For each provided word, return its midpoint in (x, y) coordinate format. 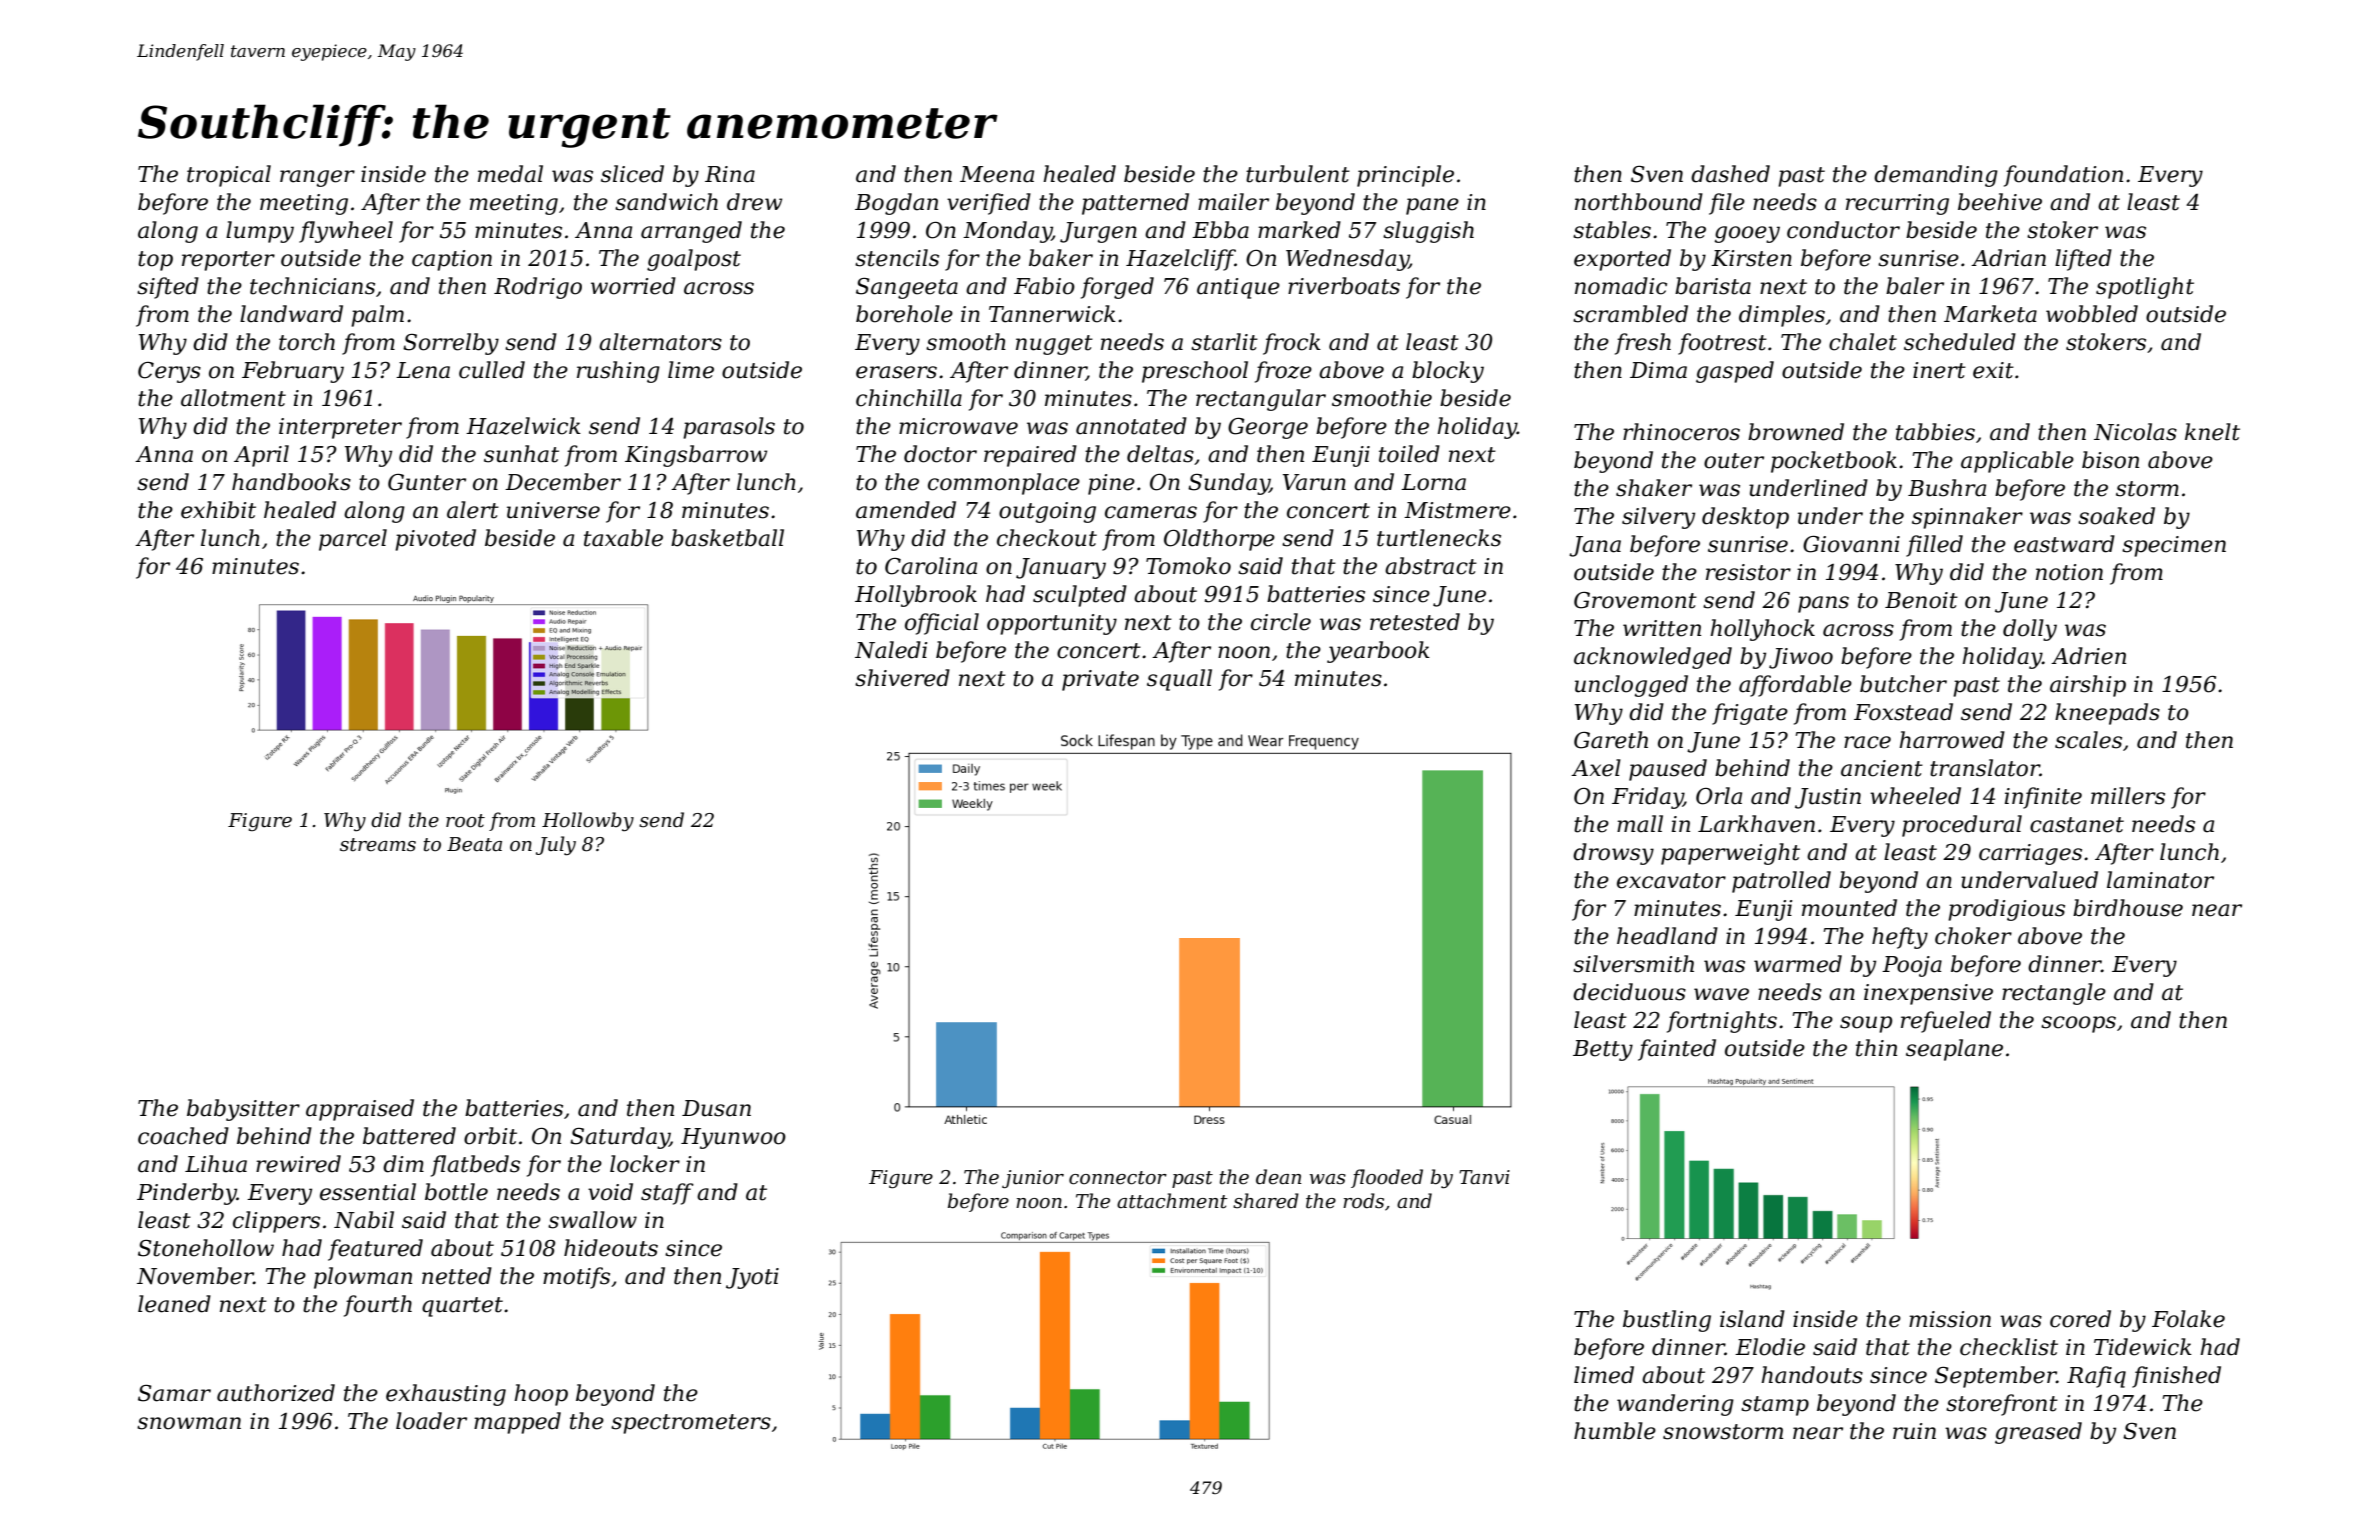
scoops (2078, 1024)
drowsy (1613, 854)
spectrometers (691, 1424)
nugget (1054, 345)
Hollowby (588, 821)
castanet (2077, 825)
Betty (1603, 1050)
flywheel (346, 232)
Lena (423, 370)
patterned (1135, 204)
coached (183, 1136)
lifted (2083, 260)
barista (1713, 286)
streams (378, 845)
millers (2128, 796)
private (1100, 680)
